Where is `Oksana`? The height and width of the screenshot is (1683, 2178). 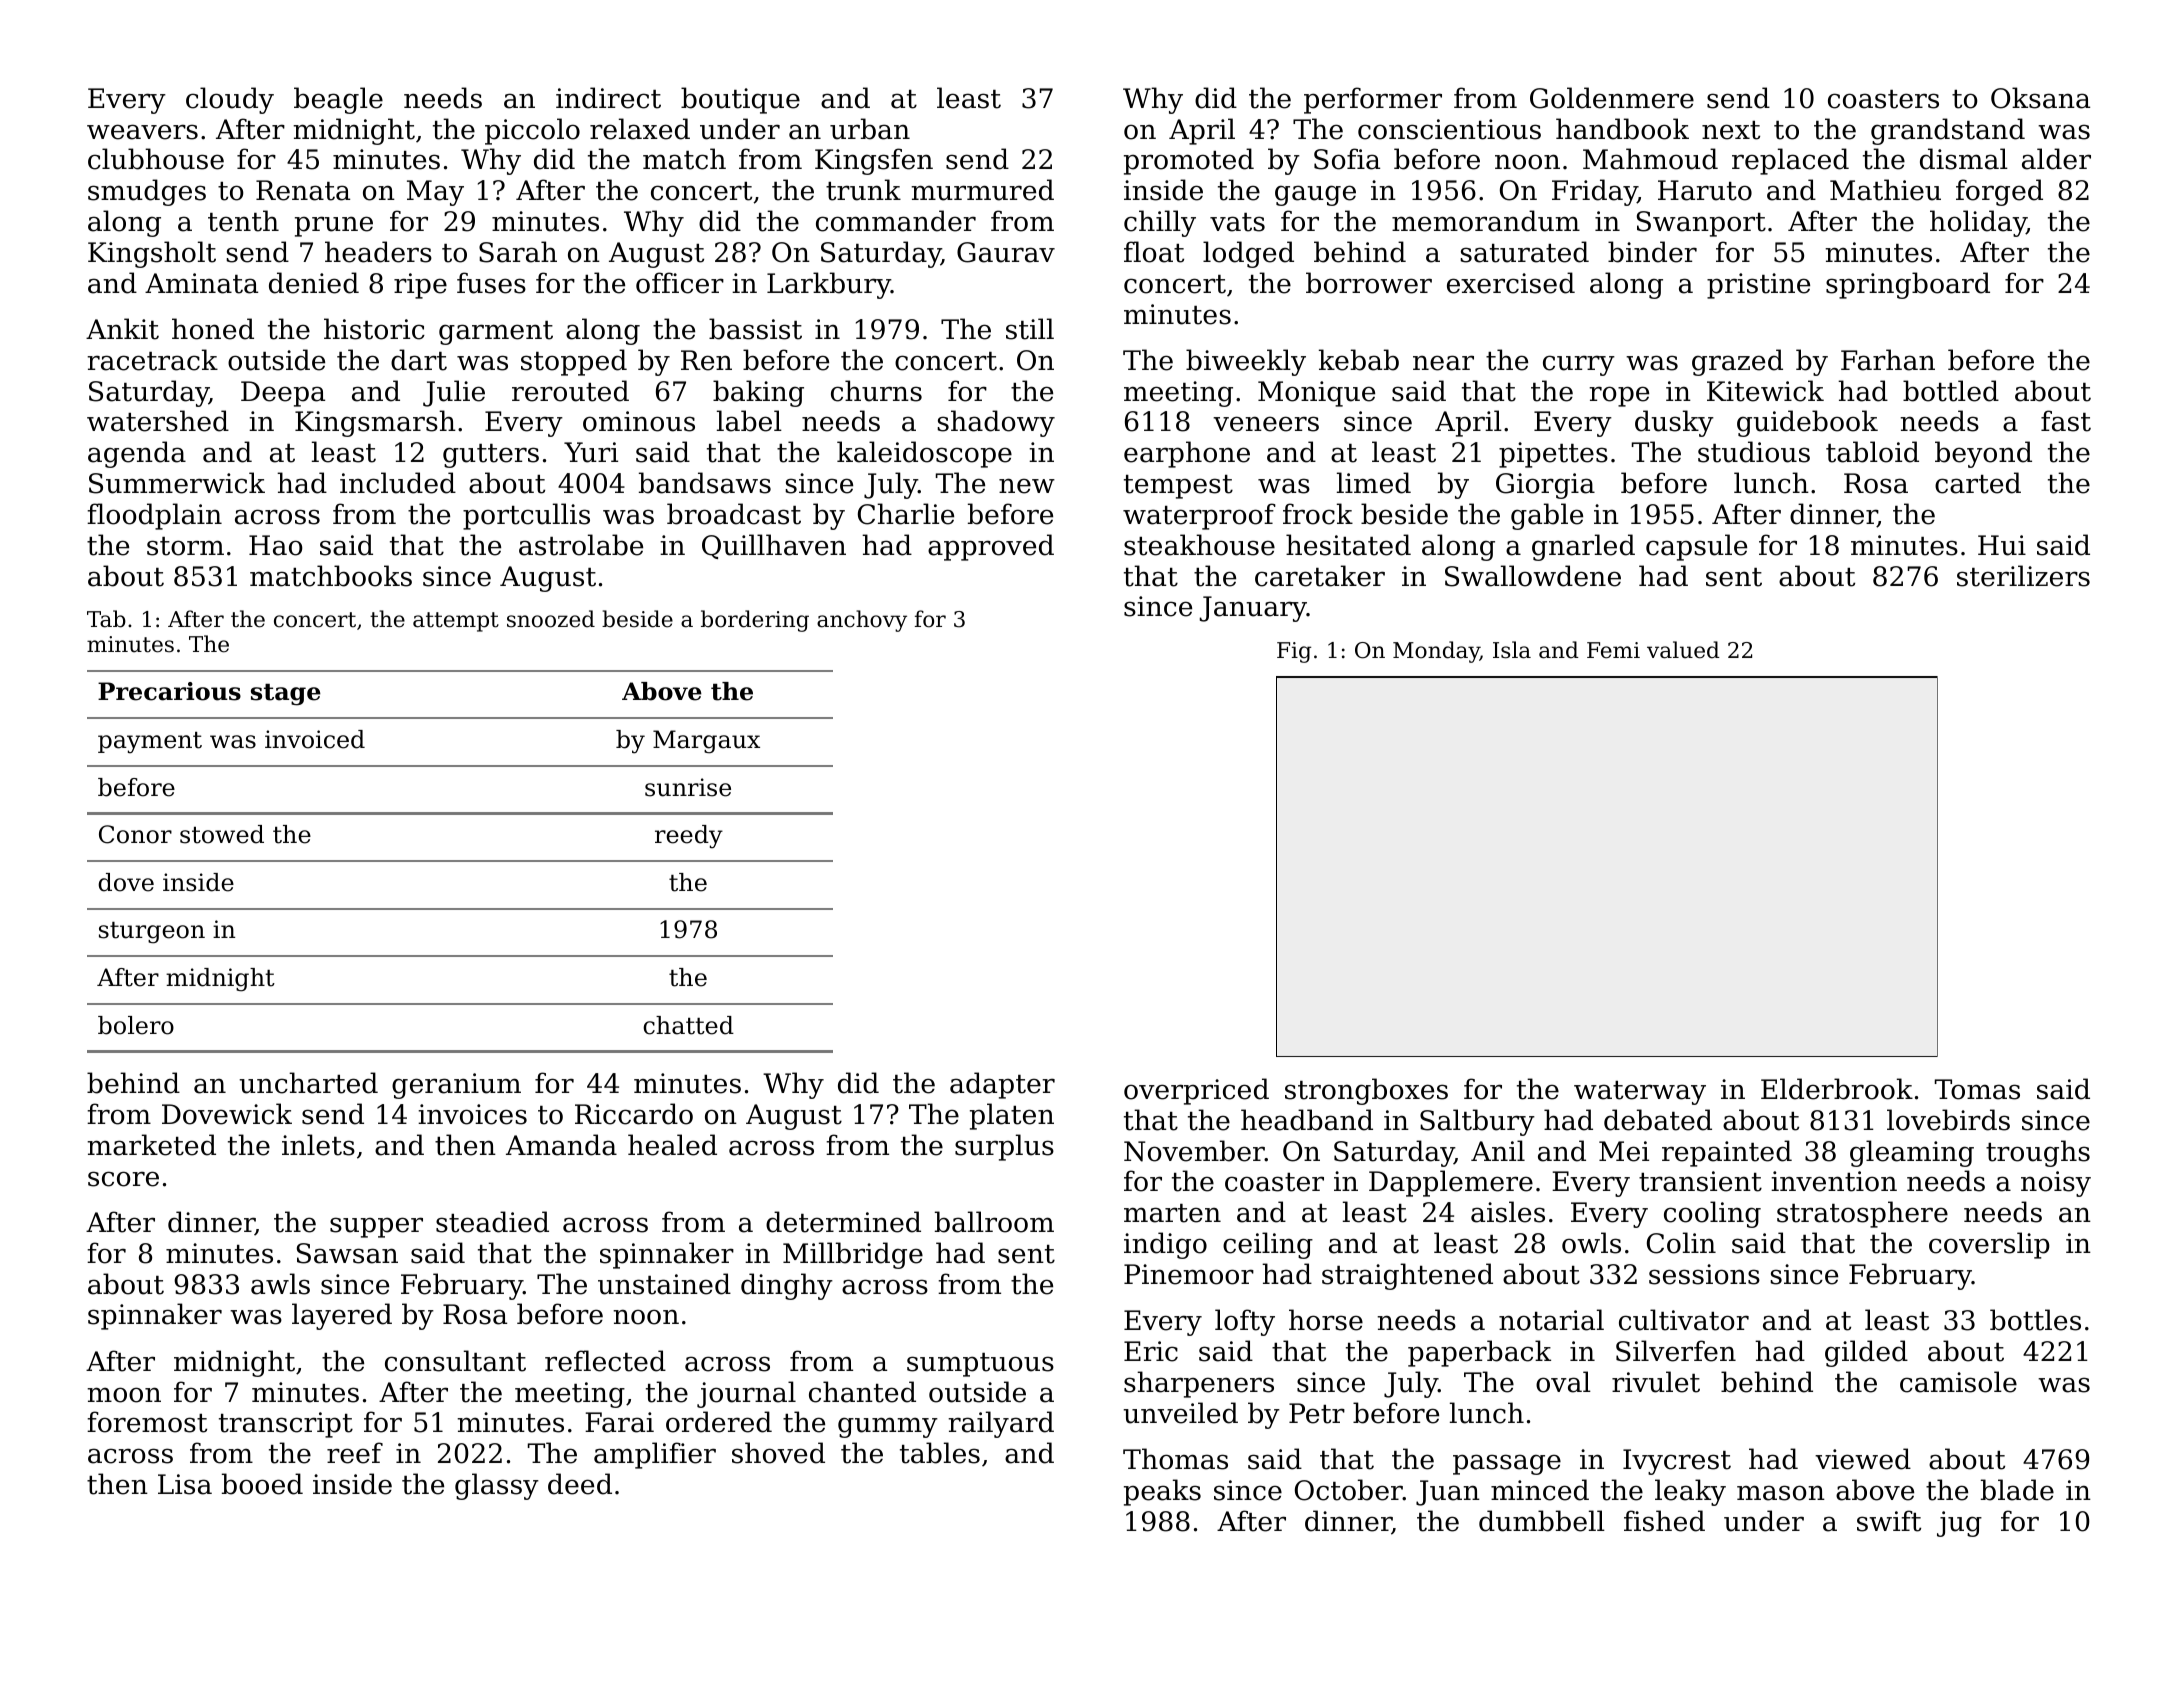
Oksana is located at coordinates (2040, 98).
